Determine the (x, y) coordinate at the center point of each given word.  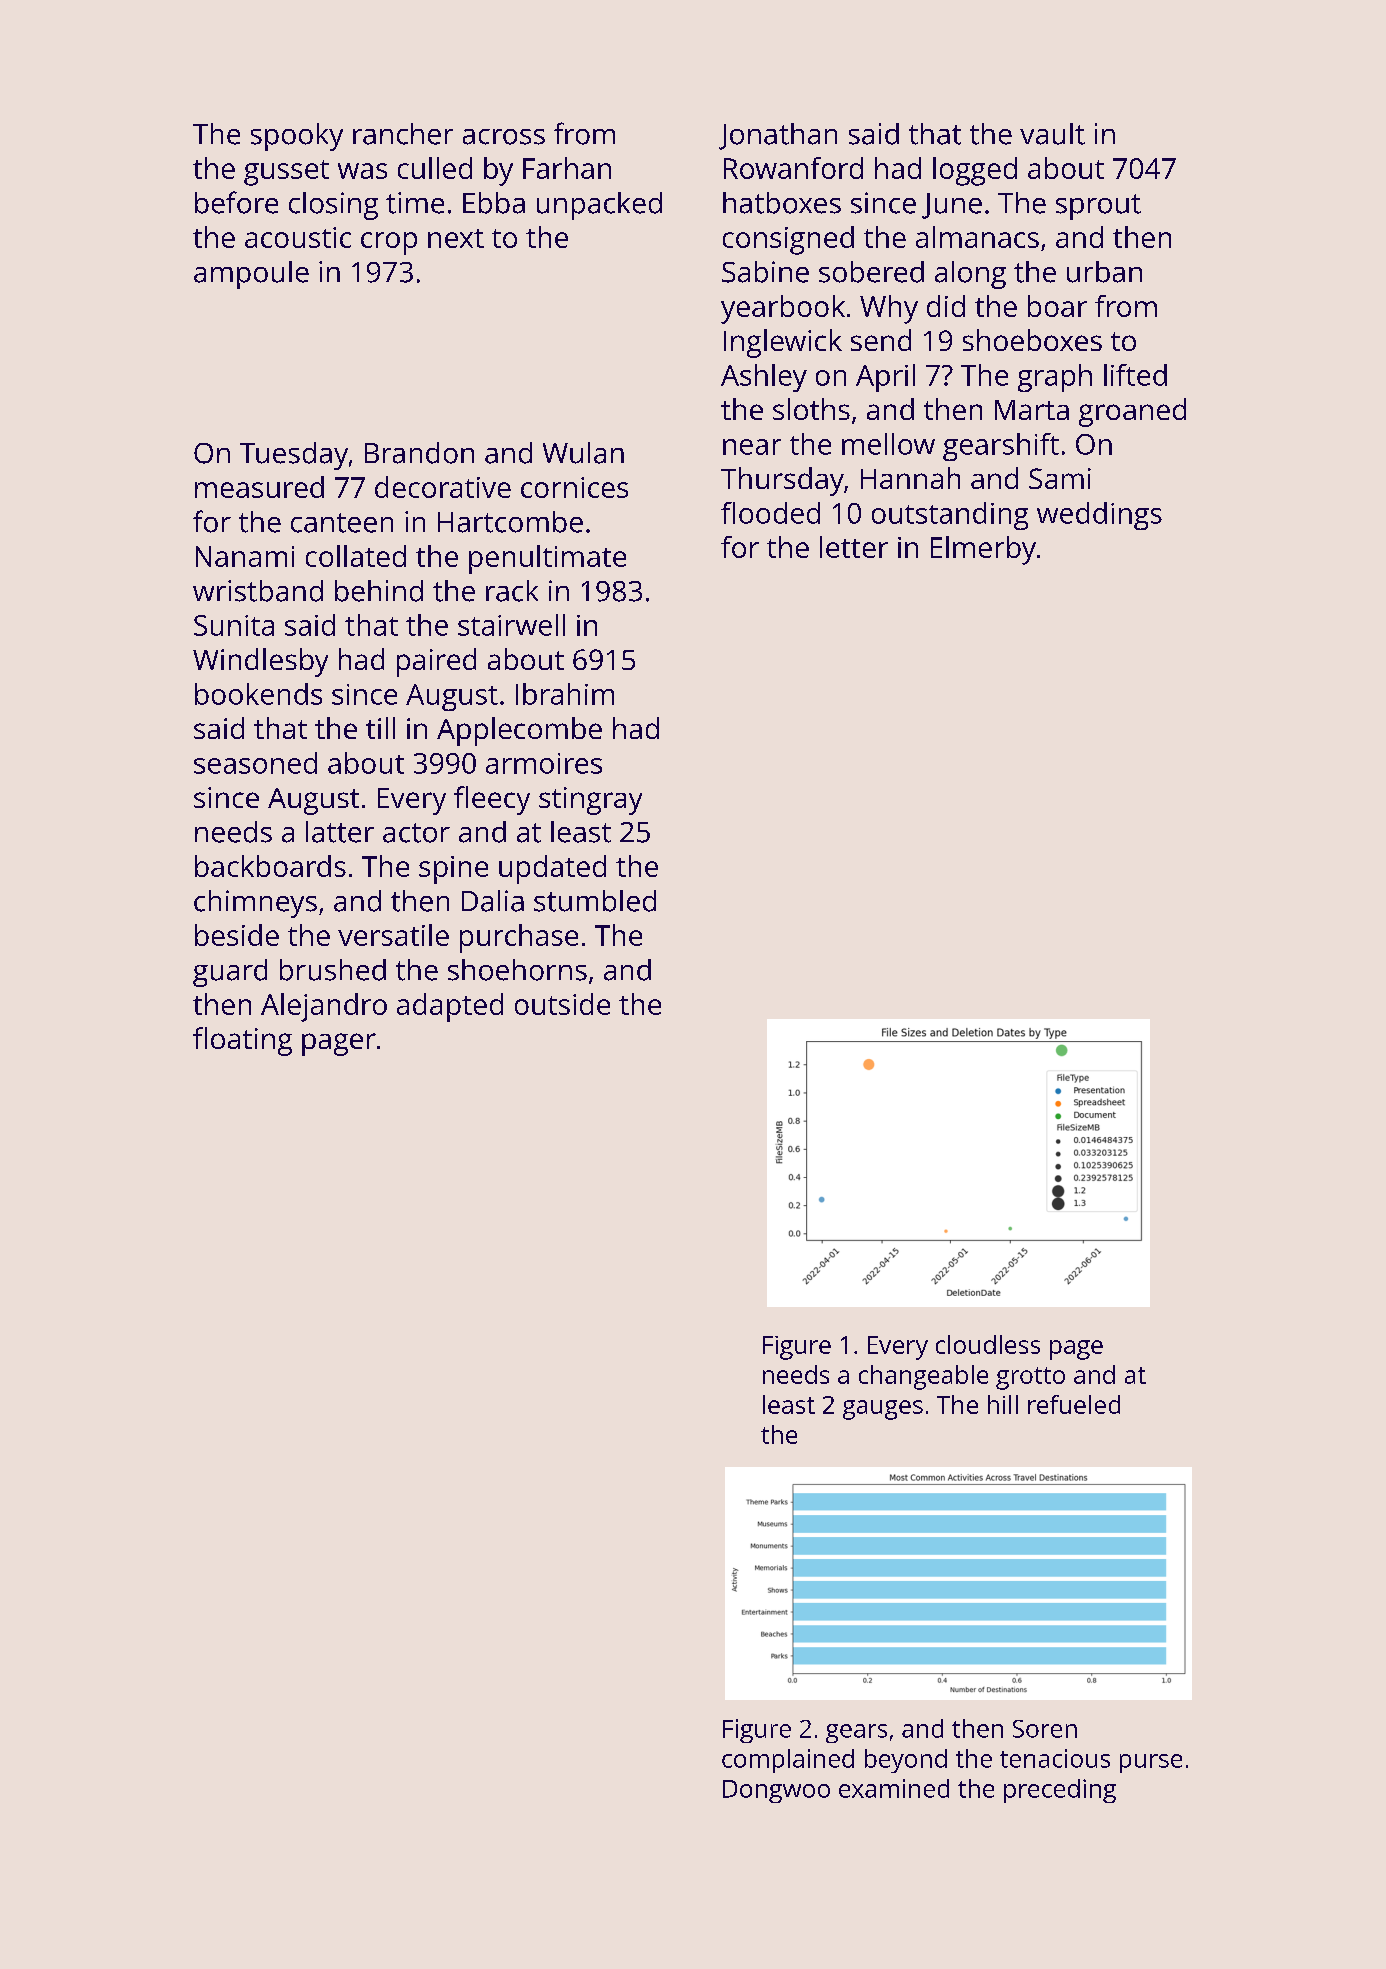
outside (562, 1004)
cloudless (988, 1344)
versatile (393, 935)
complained (788, 1761)
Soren (1045, 1729)
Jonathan (778, 136)
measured (259, 487)
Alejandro (324, 1007)
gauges (883, 1410)
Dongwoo (776, 1791)
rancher (403, 134)
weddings (1099, 516)
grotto (1030, 1378)
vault (1052, 134)
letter (854, 547)
